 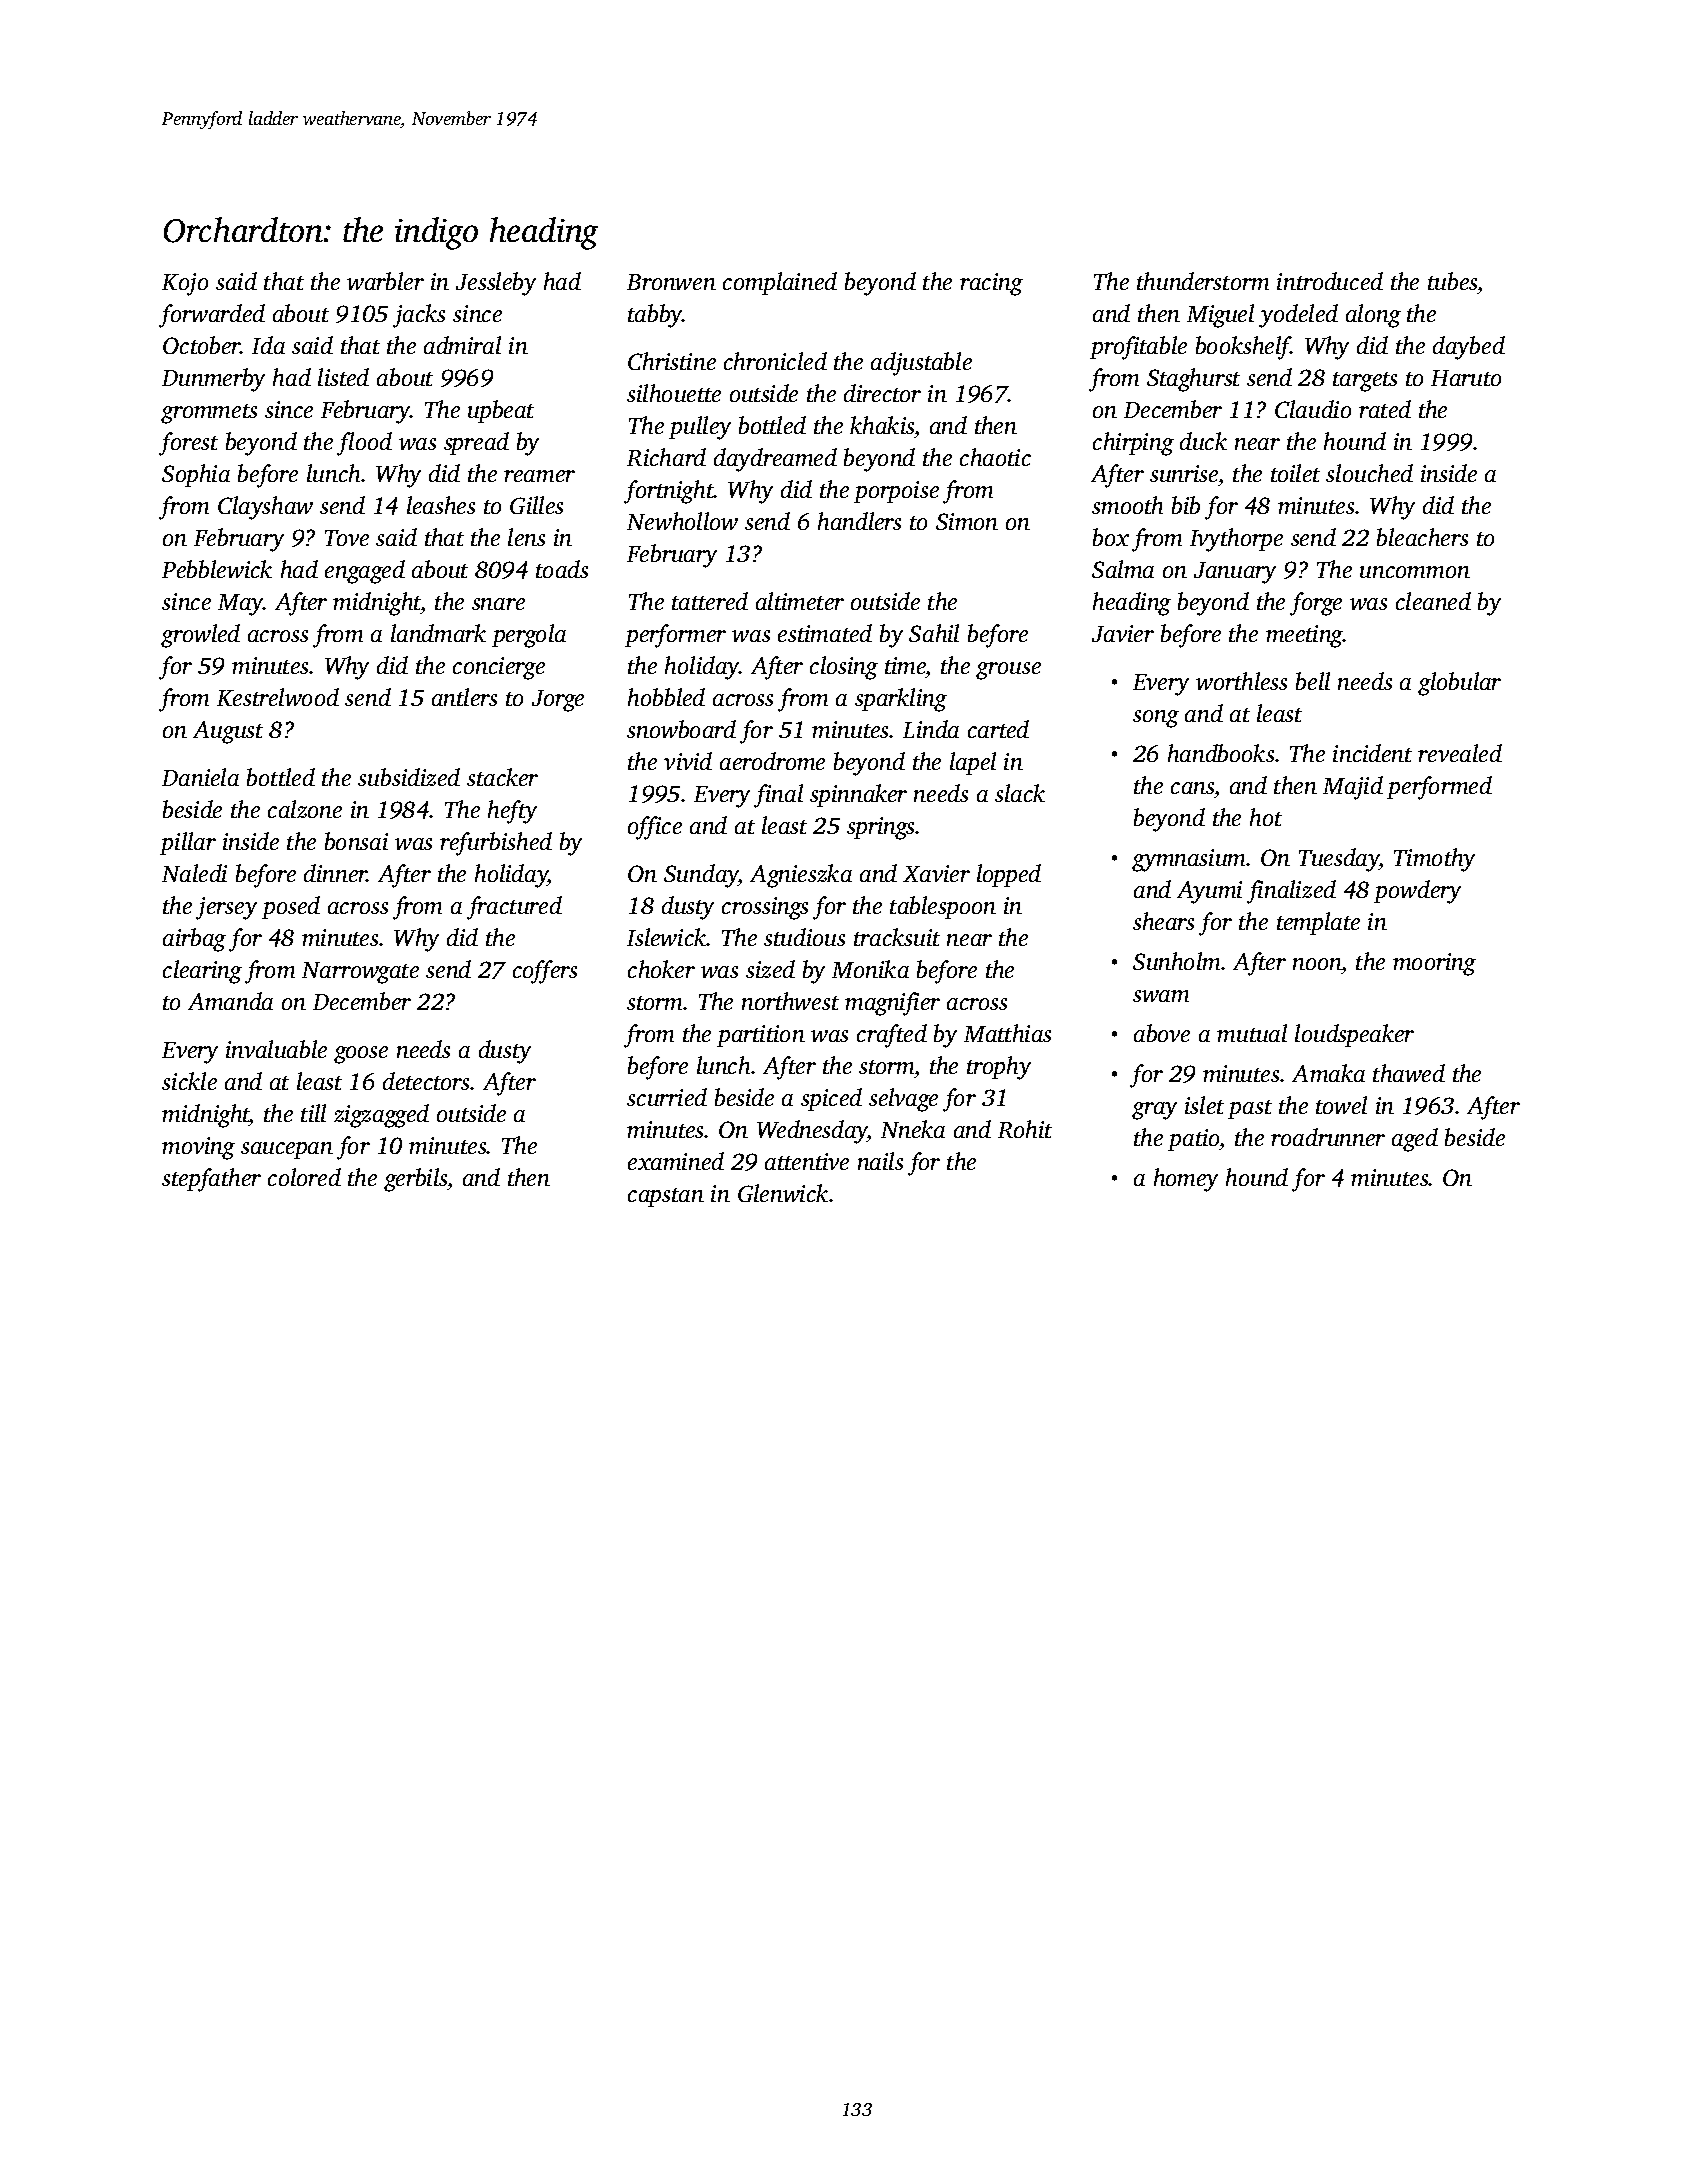 What do you see at coordinates (995, 457) in the screenshot?
I see `chaotic` at bounding box center [995, 457].
